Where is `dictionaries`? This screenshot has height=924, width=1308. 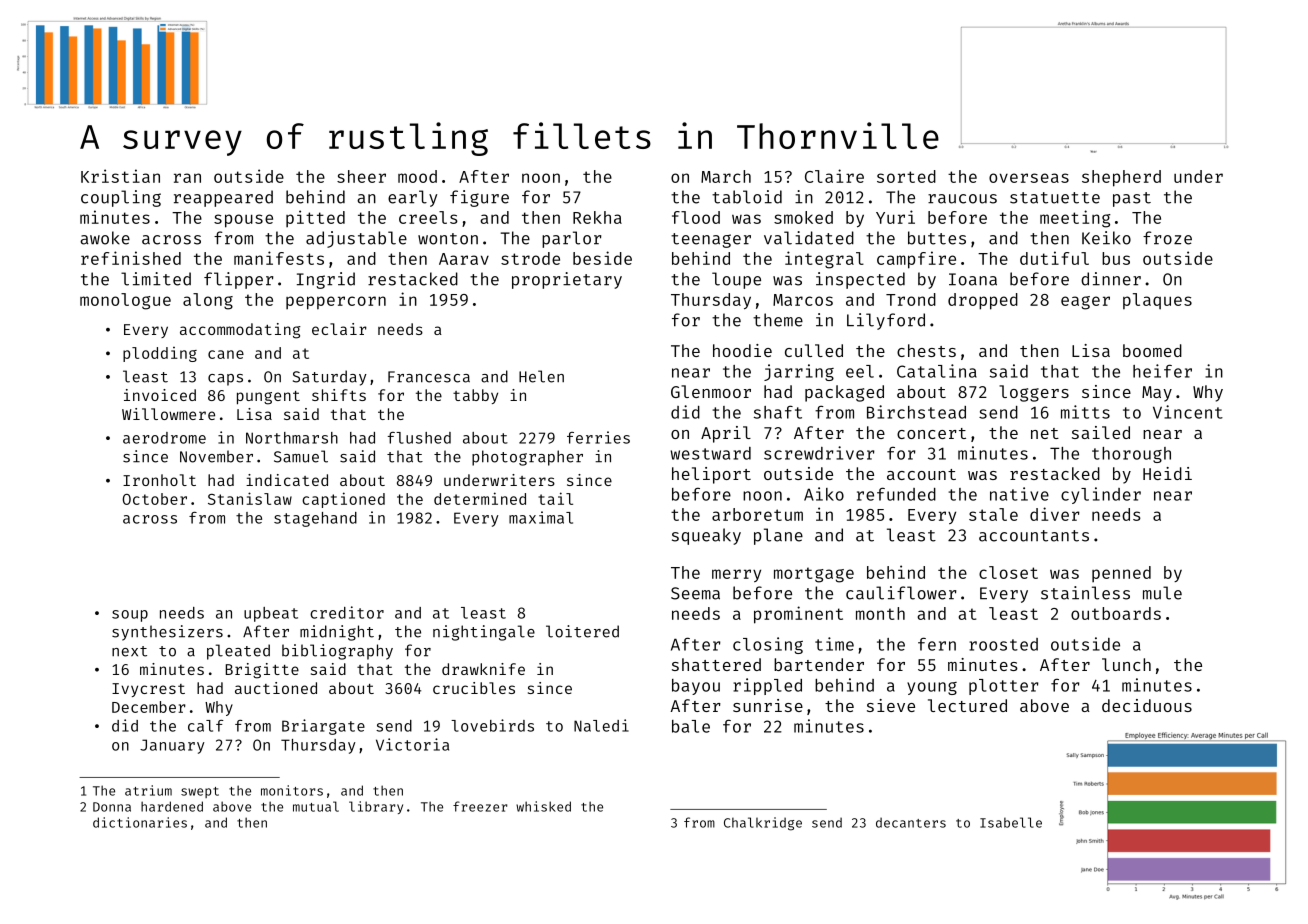
dictionaries is located at coordinates (140, 822).
